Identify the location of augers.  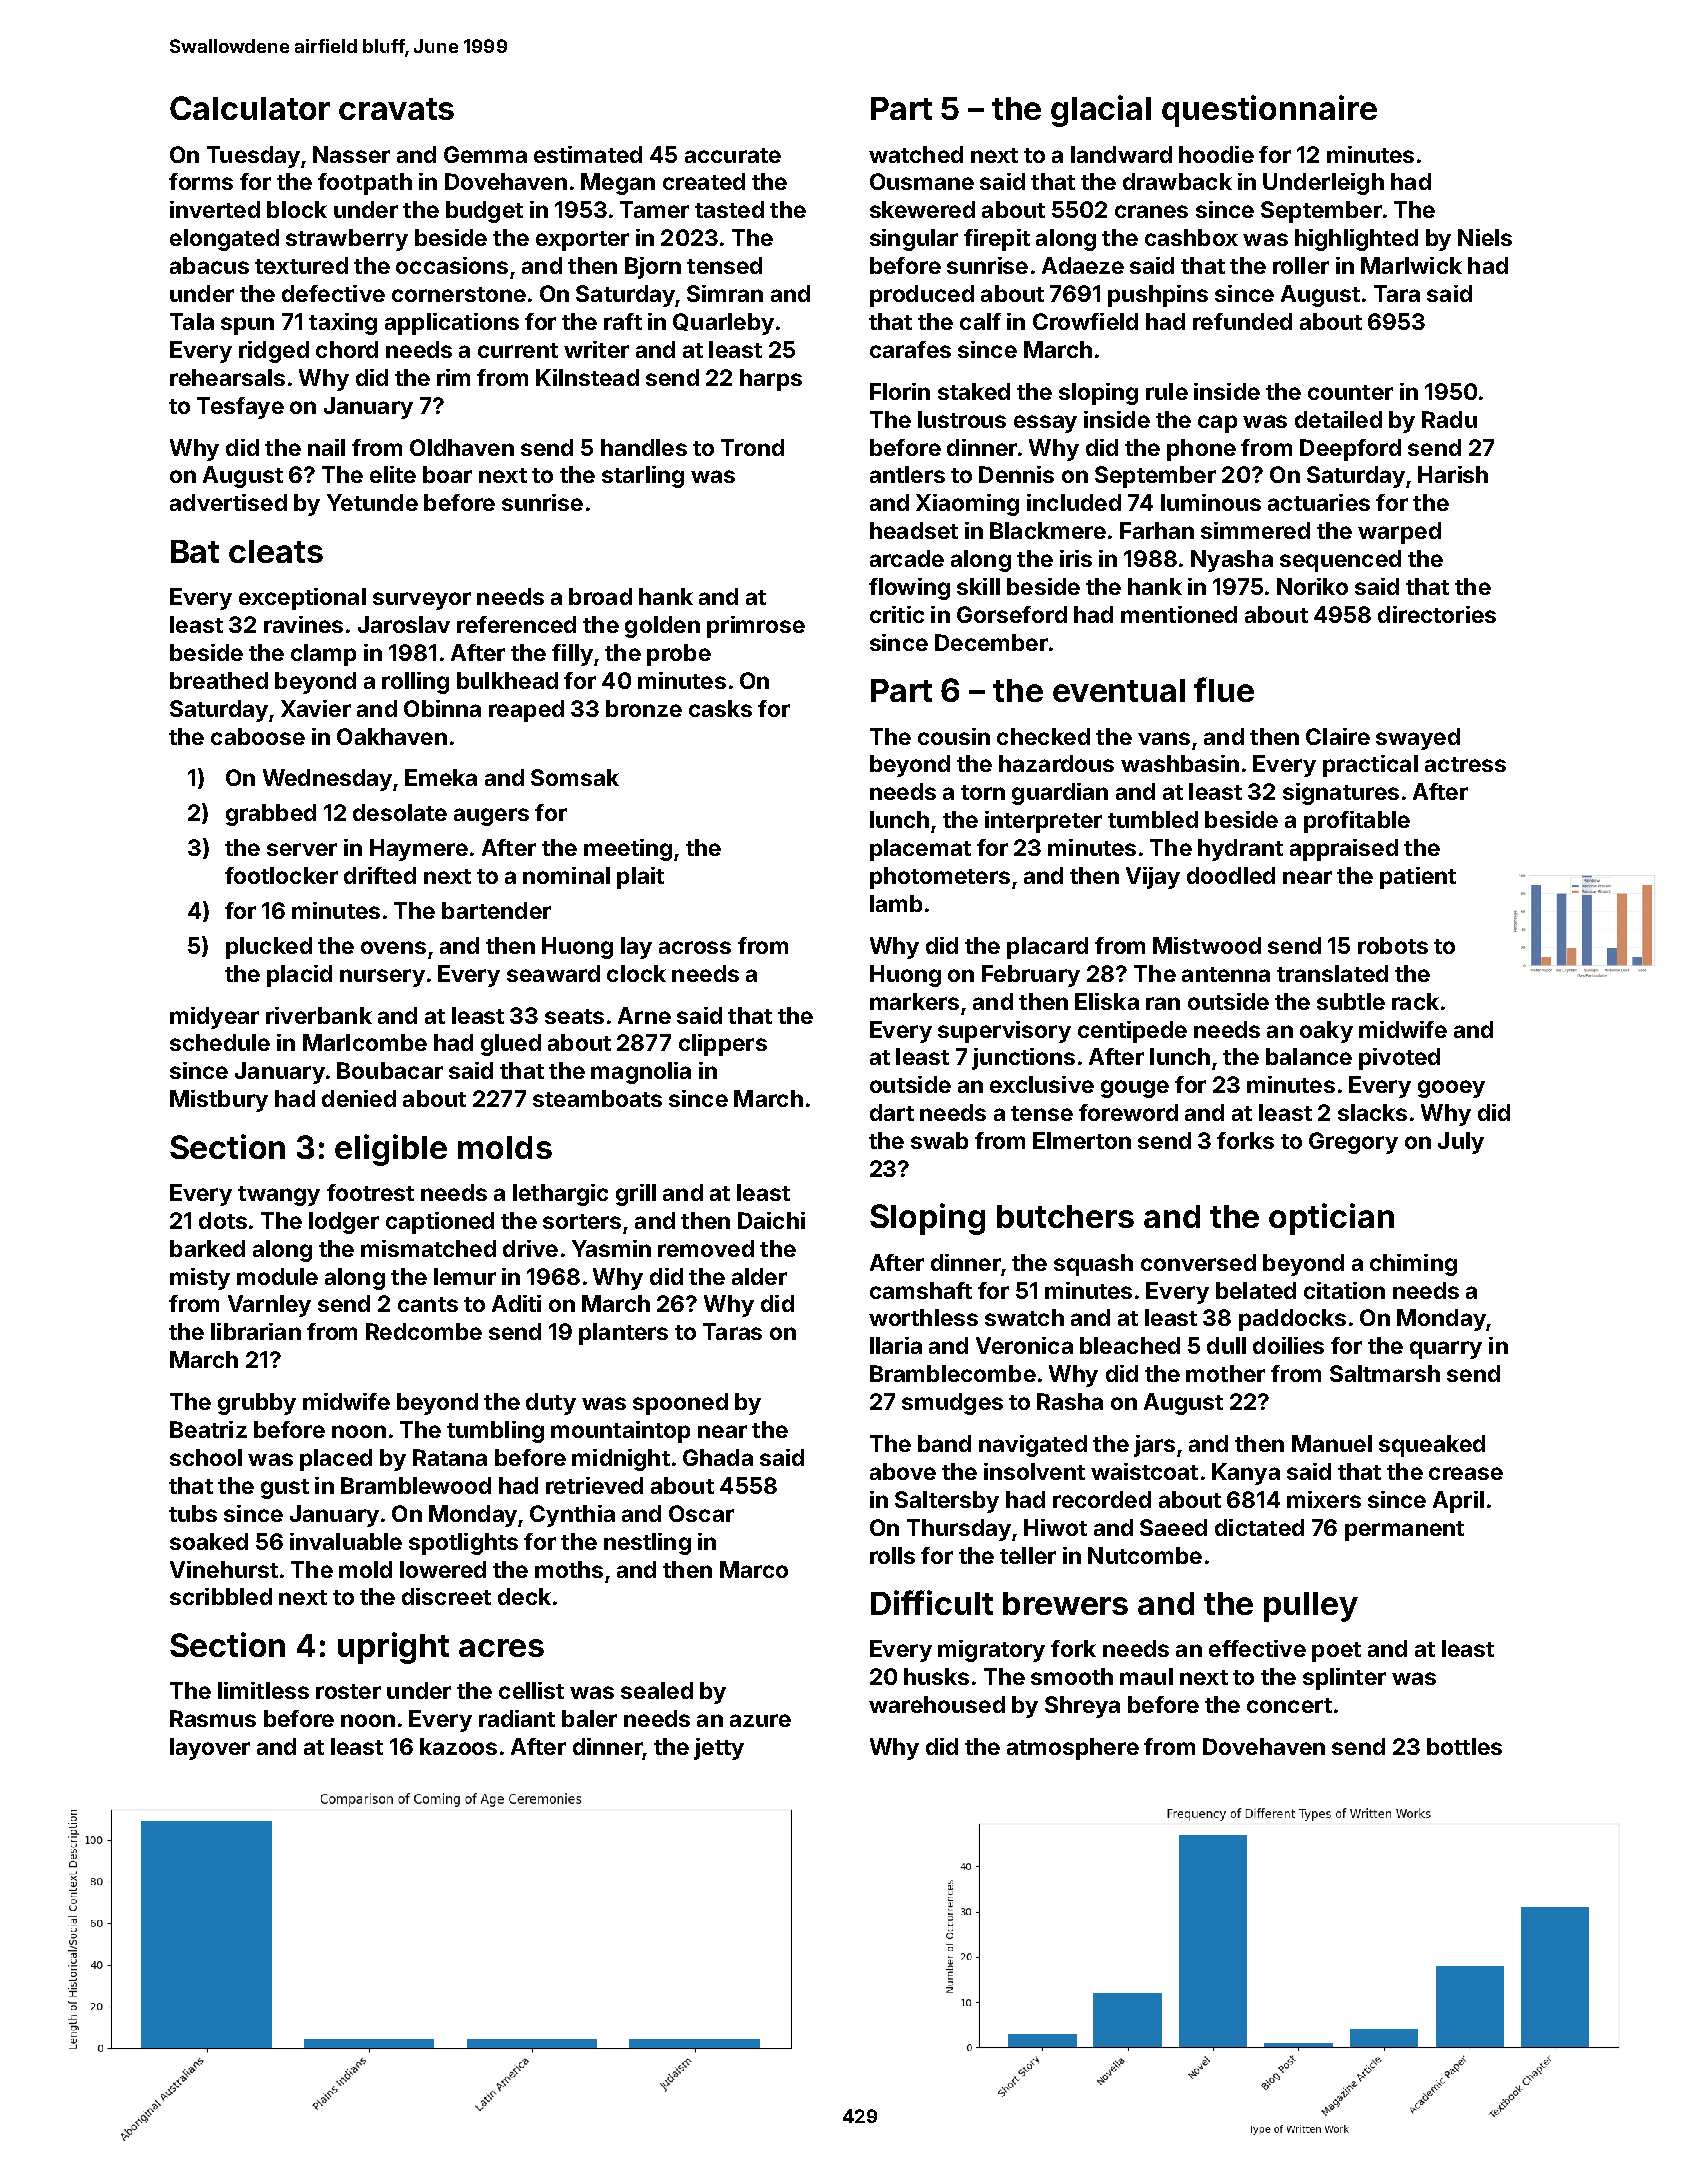
(491, 817).
